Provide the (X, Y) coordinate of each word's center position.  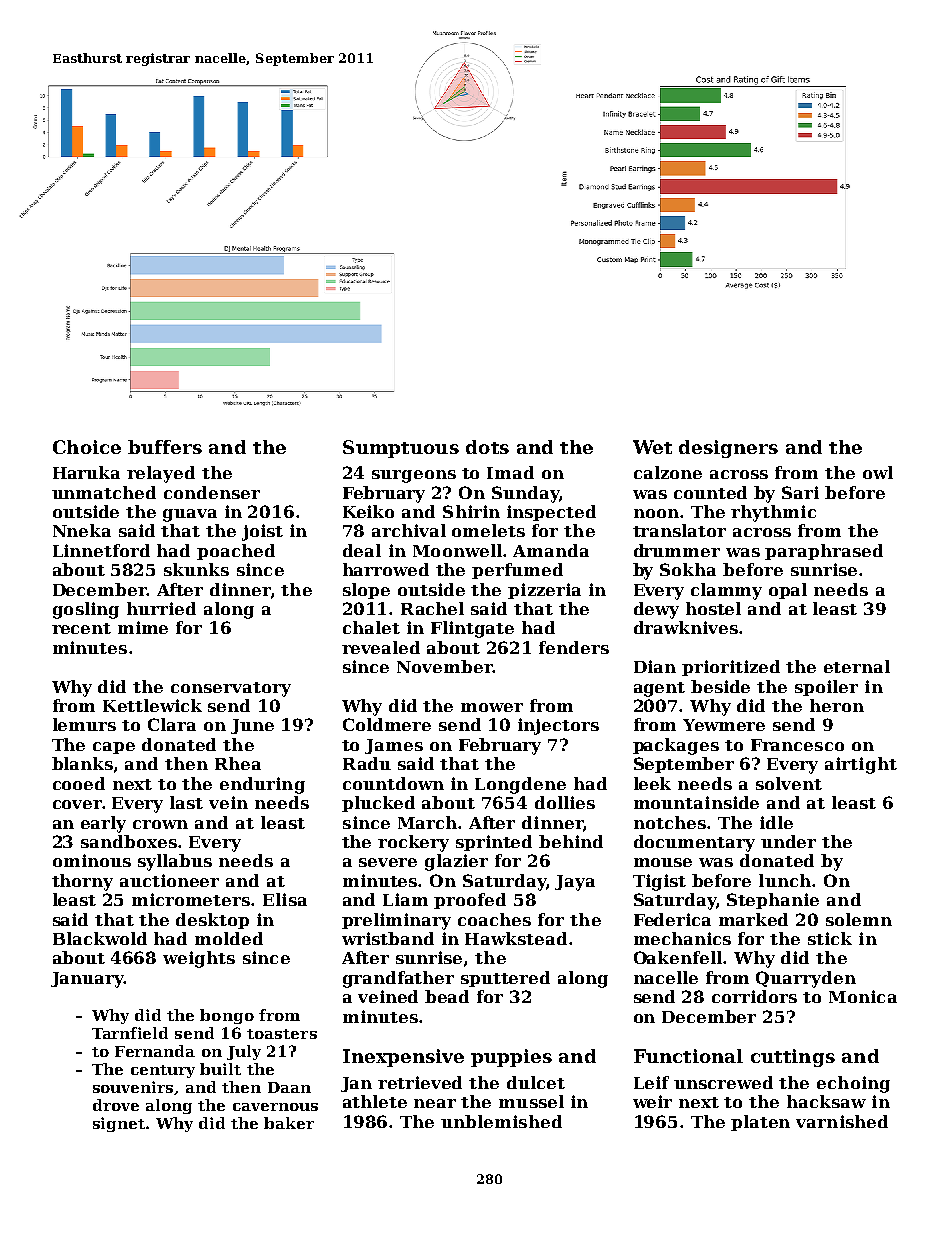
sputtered (505, 979)
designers (728, 449)
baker (289, 1123)
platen (760, 1123)
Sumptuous (401, 449)
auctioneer (169, 880)
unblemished (501, 1121)
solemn (859, 919)
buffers (165, 447)
